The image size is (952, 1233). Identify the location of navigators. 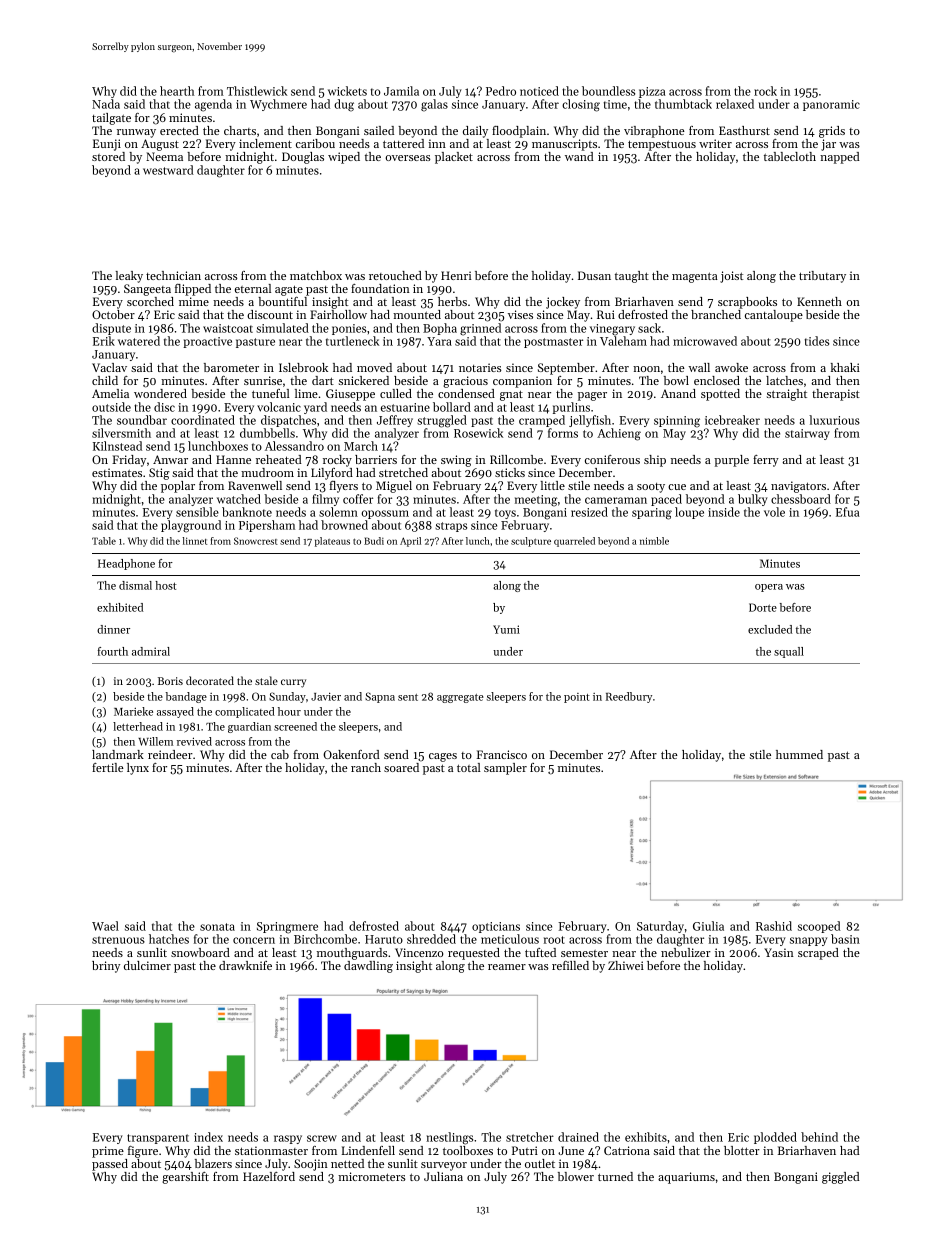
(798, 487).
